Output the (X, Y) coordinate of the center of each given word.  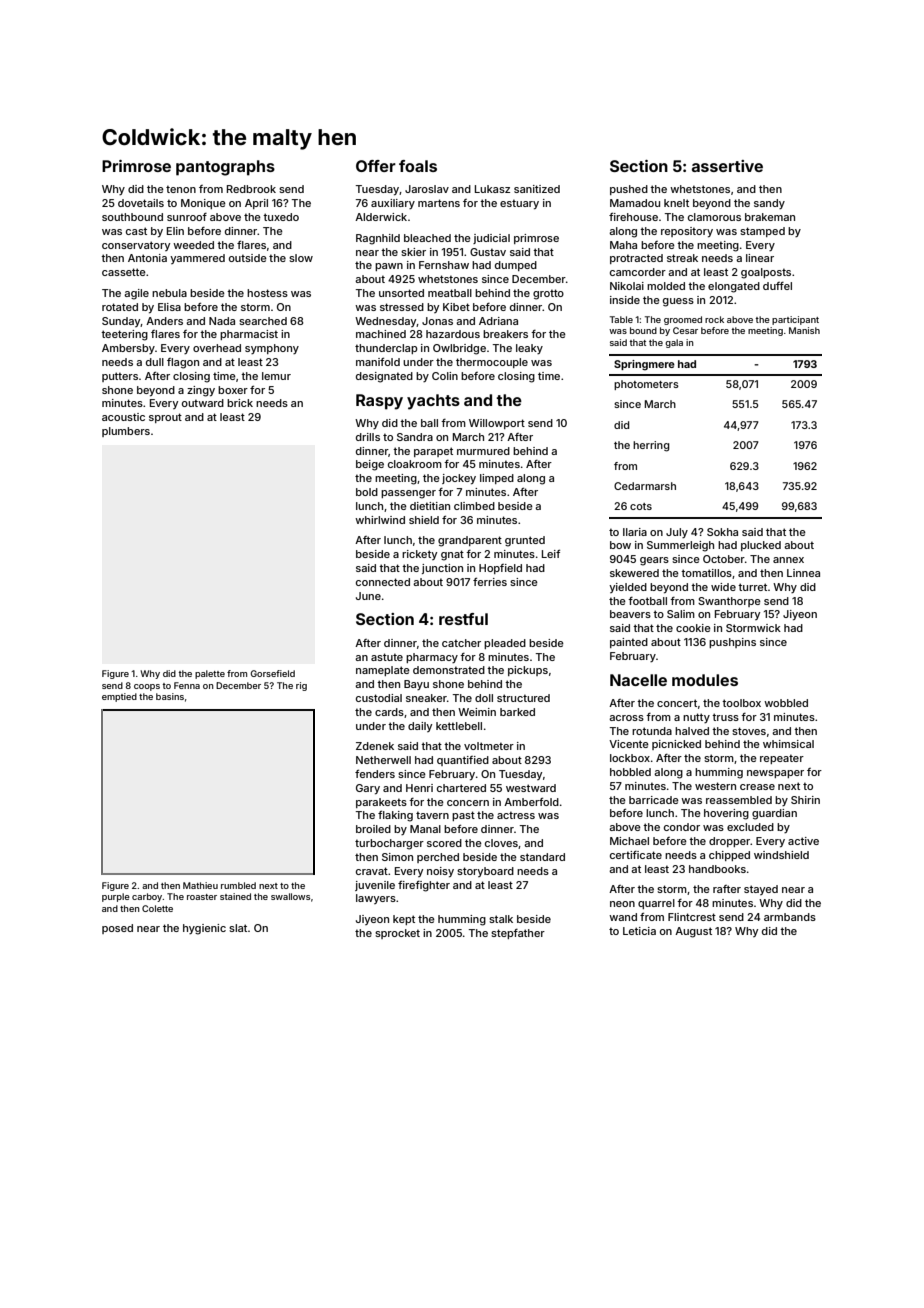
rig (301, 686)
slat (238, 928)
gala (674, 343)
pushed (629, 190)
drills (368, 437)
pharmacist (249, 335)
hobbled (630, 772)
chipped (729, 856)
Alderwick (381, 217)
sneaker (426, 698)
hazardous (453, 334)
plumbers (126, 432)
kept (404, 920)
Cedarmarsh (645, 486)
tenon (181, 189)
